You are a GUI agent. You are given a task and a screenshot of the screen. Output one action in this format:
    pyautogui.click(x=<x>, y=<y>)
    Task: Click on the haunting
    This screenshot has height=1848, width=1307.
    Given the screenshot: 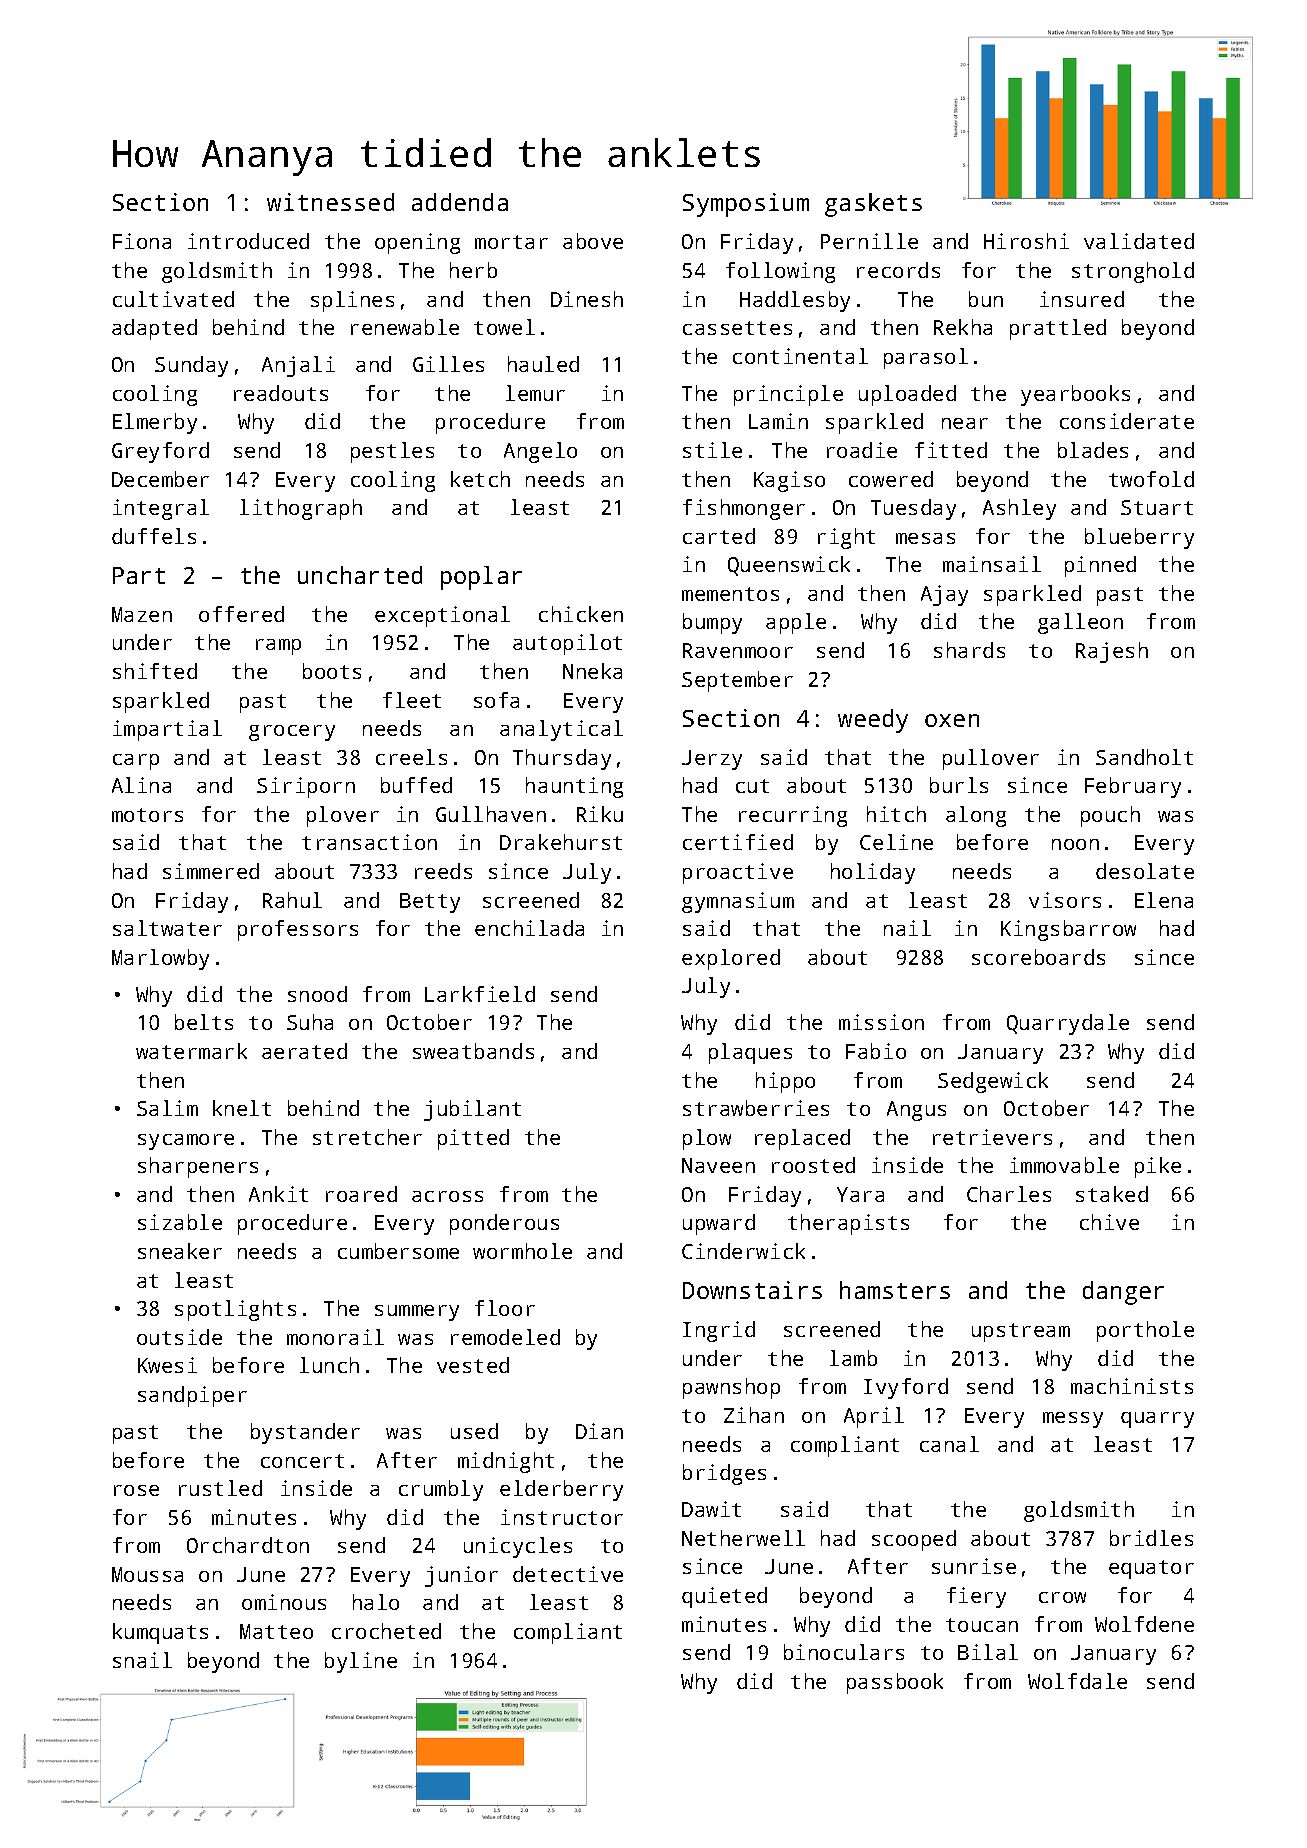 What is the action you would take?
    pyautogui.click(x=574, y=787)
